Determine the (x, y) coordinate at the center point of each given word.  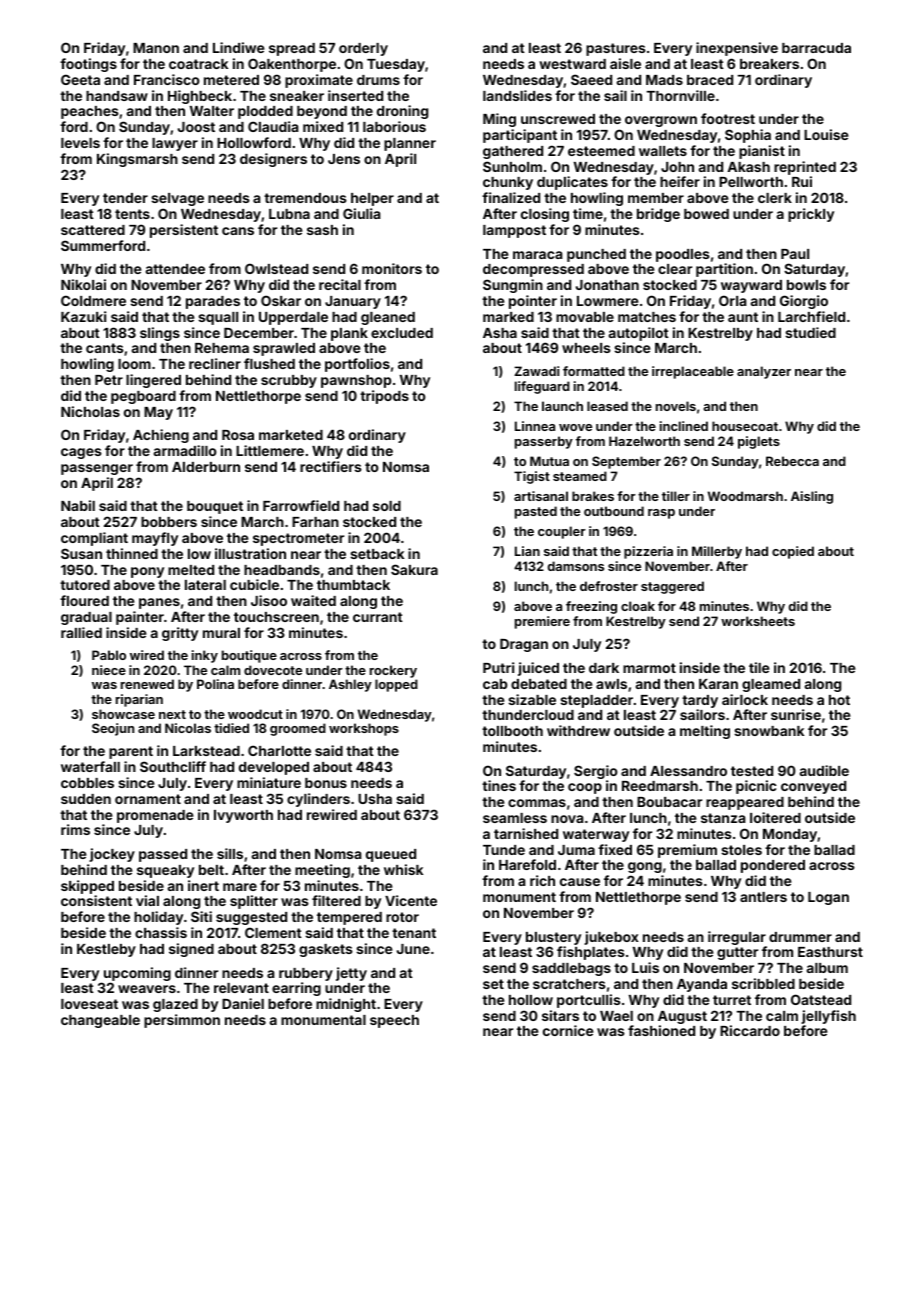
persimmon (182, 1021)
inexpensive (737, 49)
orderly (363, 49)
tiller (676, 496)
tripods (384, 397)
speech (394, 1021)
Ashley (350, 685)
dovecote (273, 670)
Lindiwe (239, 47)
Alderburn (206, 467)
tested (752, 771)
